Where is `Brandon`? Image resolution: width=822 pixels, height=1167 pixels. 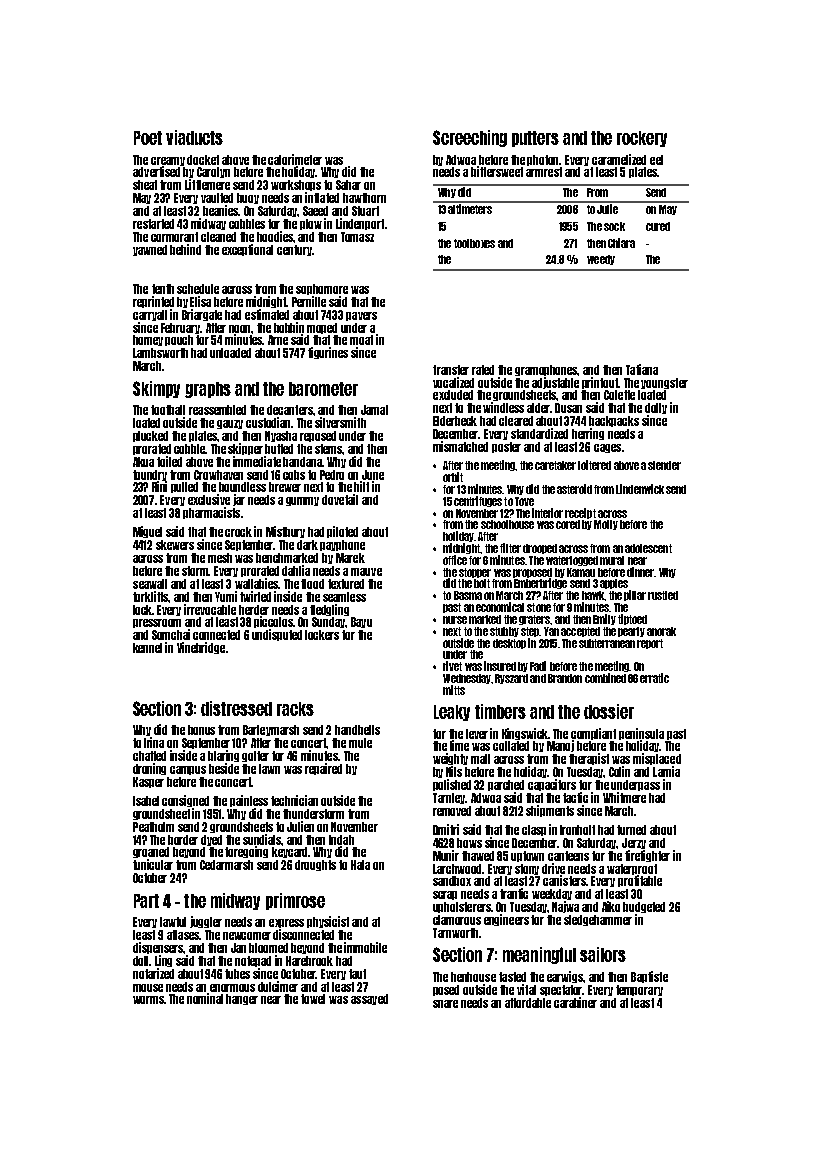 Brandon is located at coordinates (565, 678).
